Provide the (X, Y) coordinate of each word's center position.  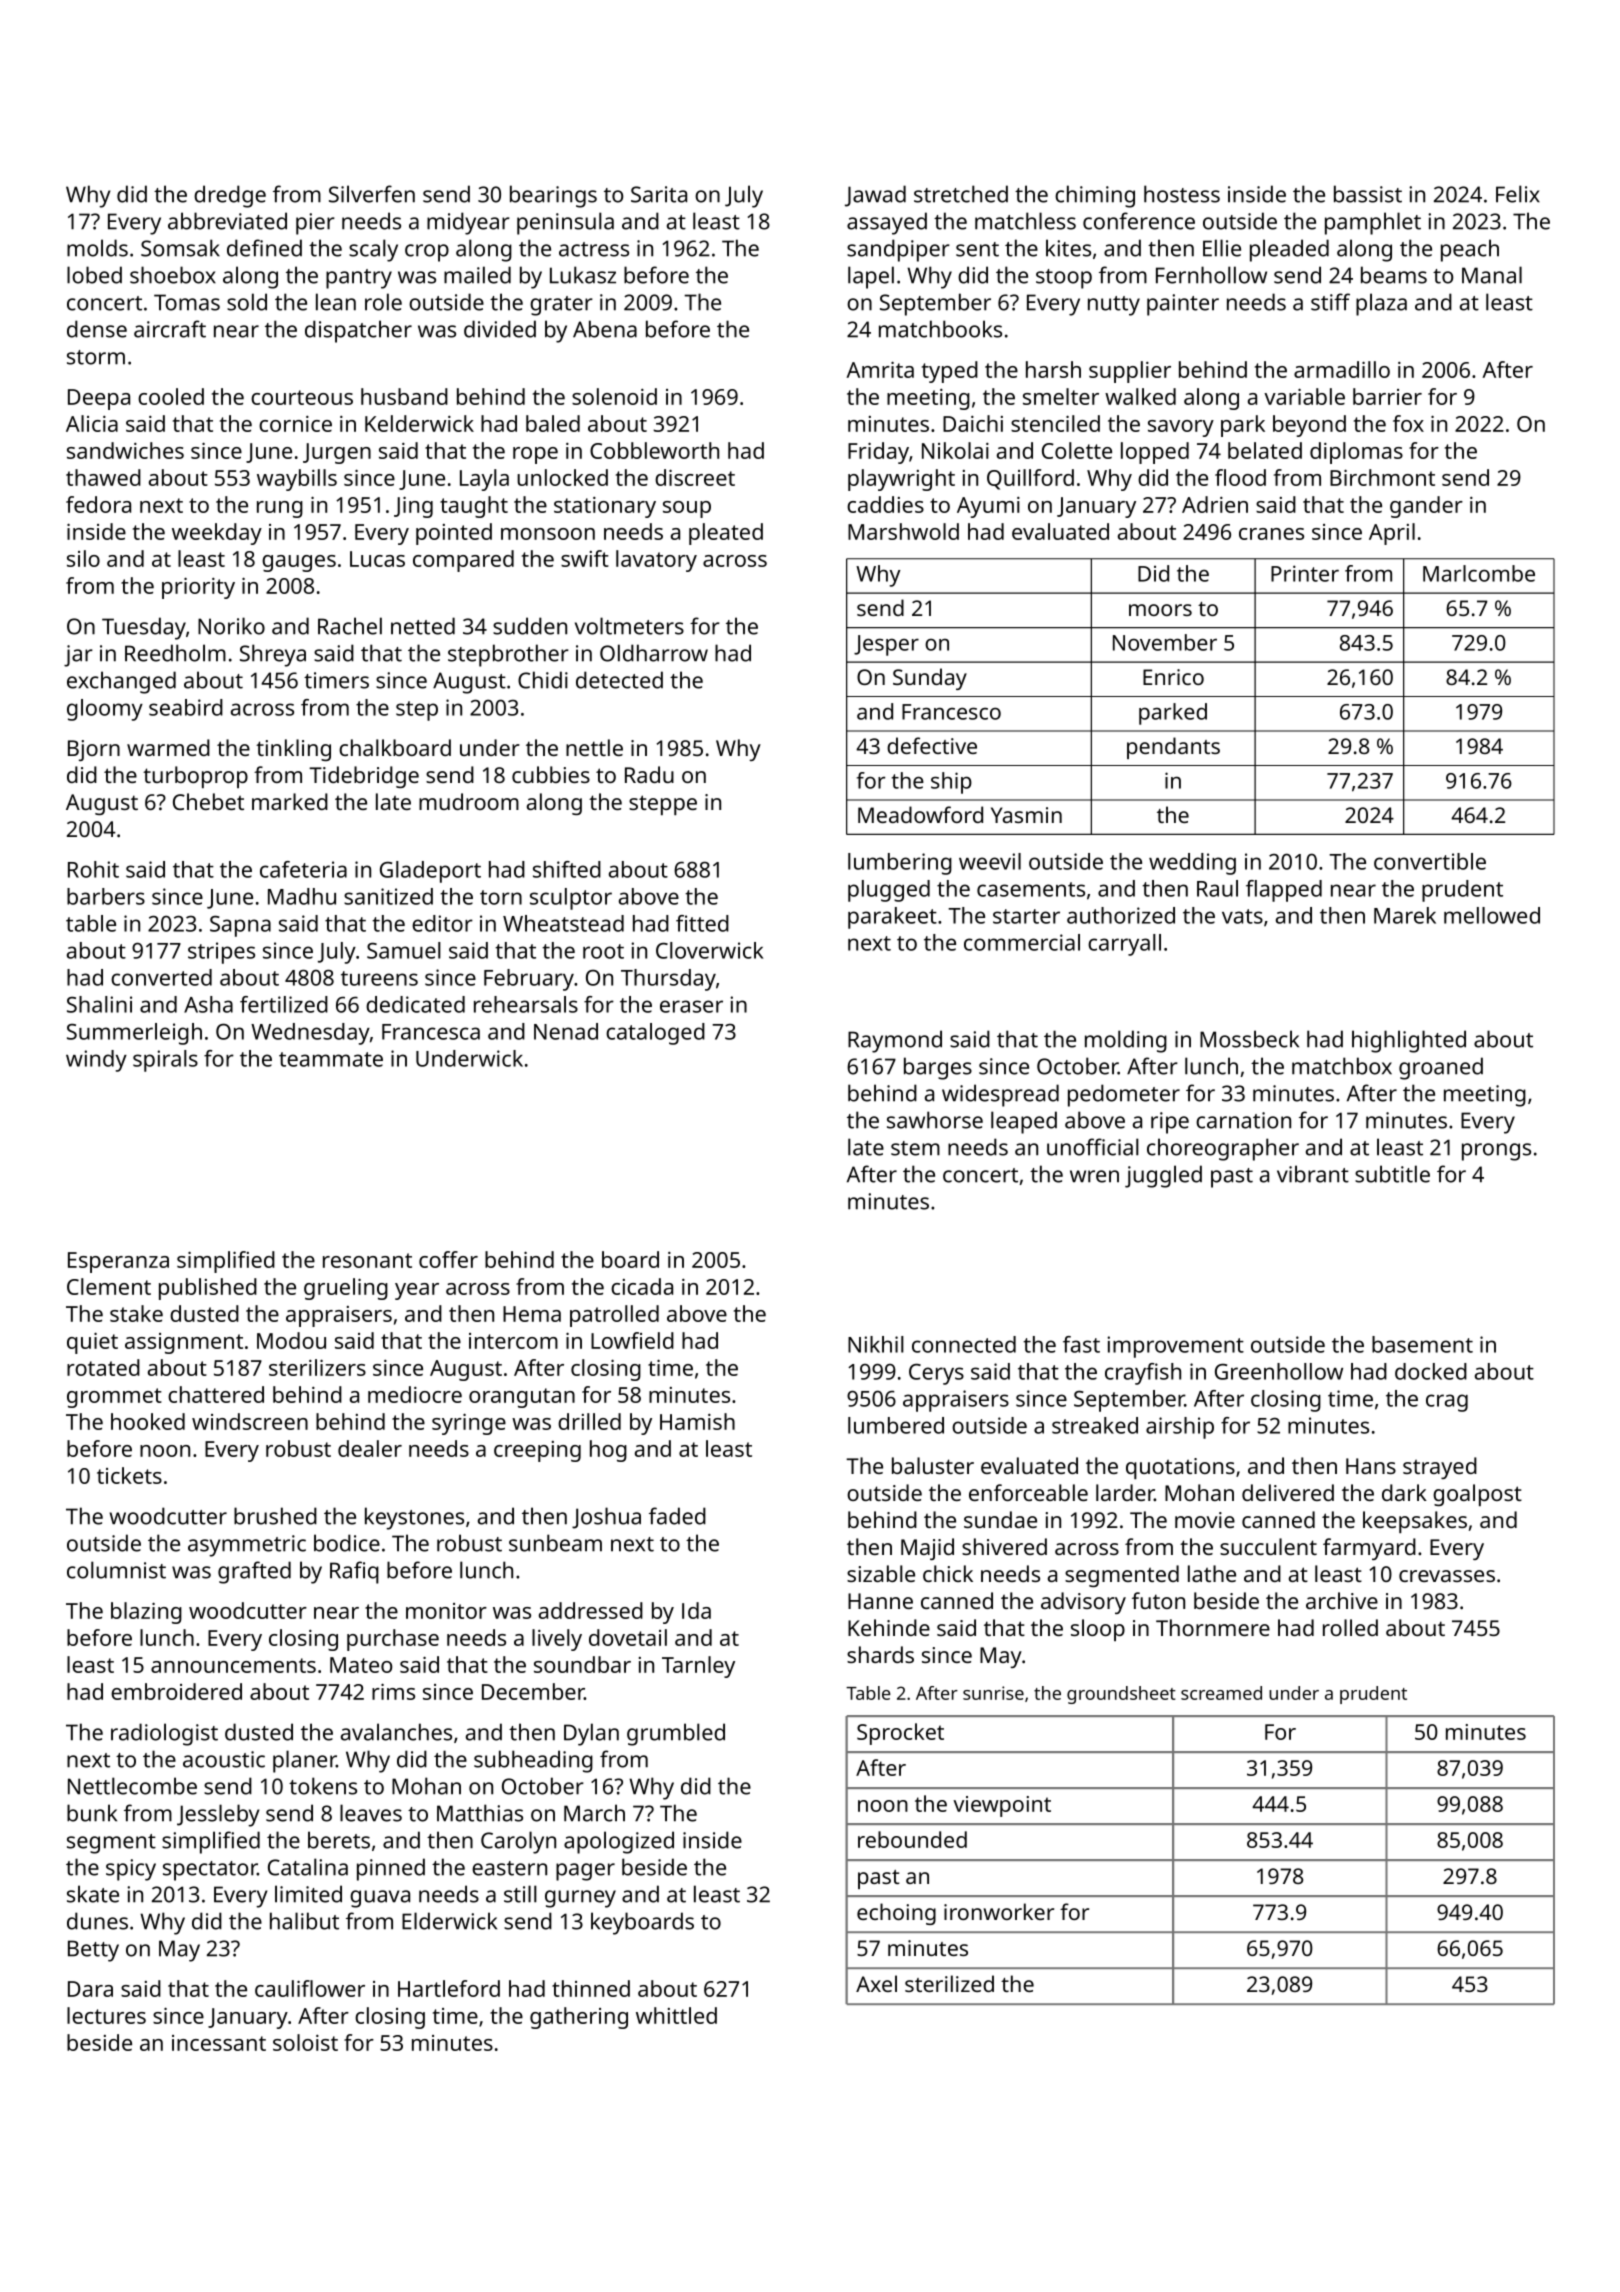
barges (938, 1068)
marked (290, 801)
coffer (448, 1259)
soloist (305, 2042)
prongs (1496, 1152)
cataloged (655, 1034)
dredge (230, 196)
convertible (1430, 861)
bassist (1368, 194)
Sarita (659, 194)
